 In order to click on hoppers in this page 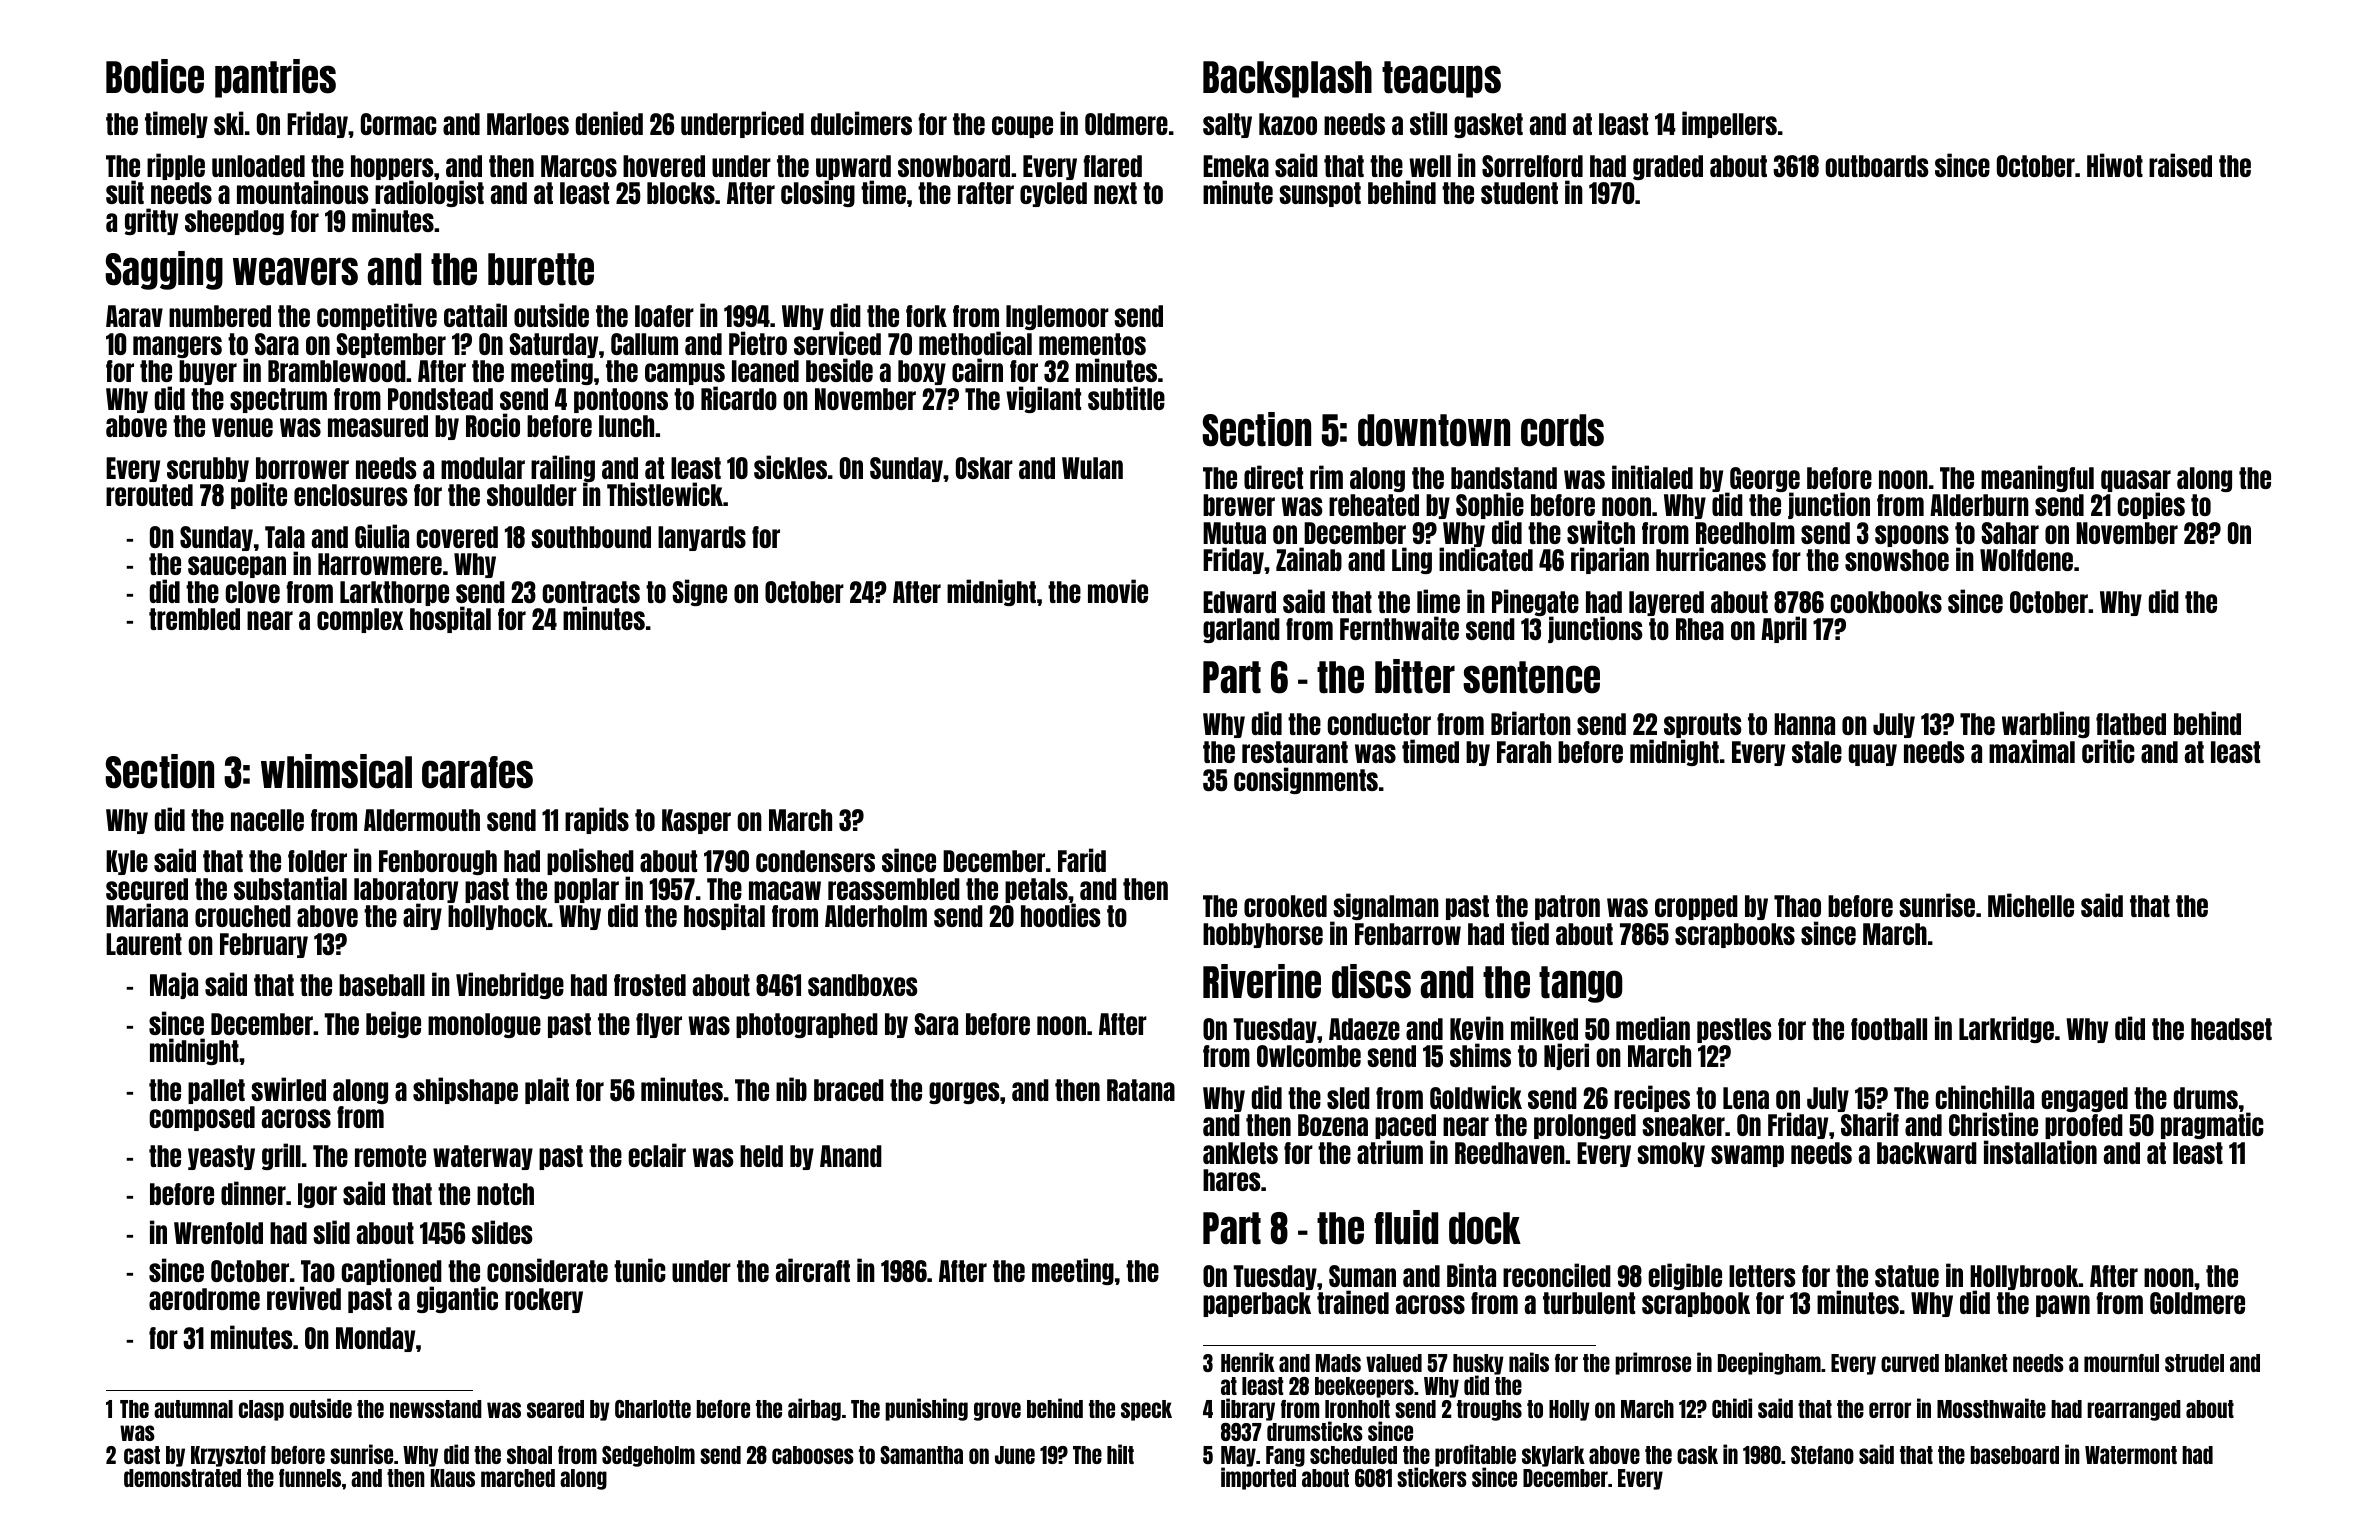, I will do `click(392, 168)`.
